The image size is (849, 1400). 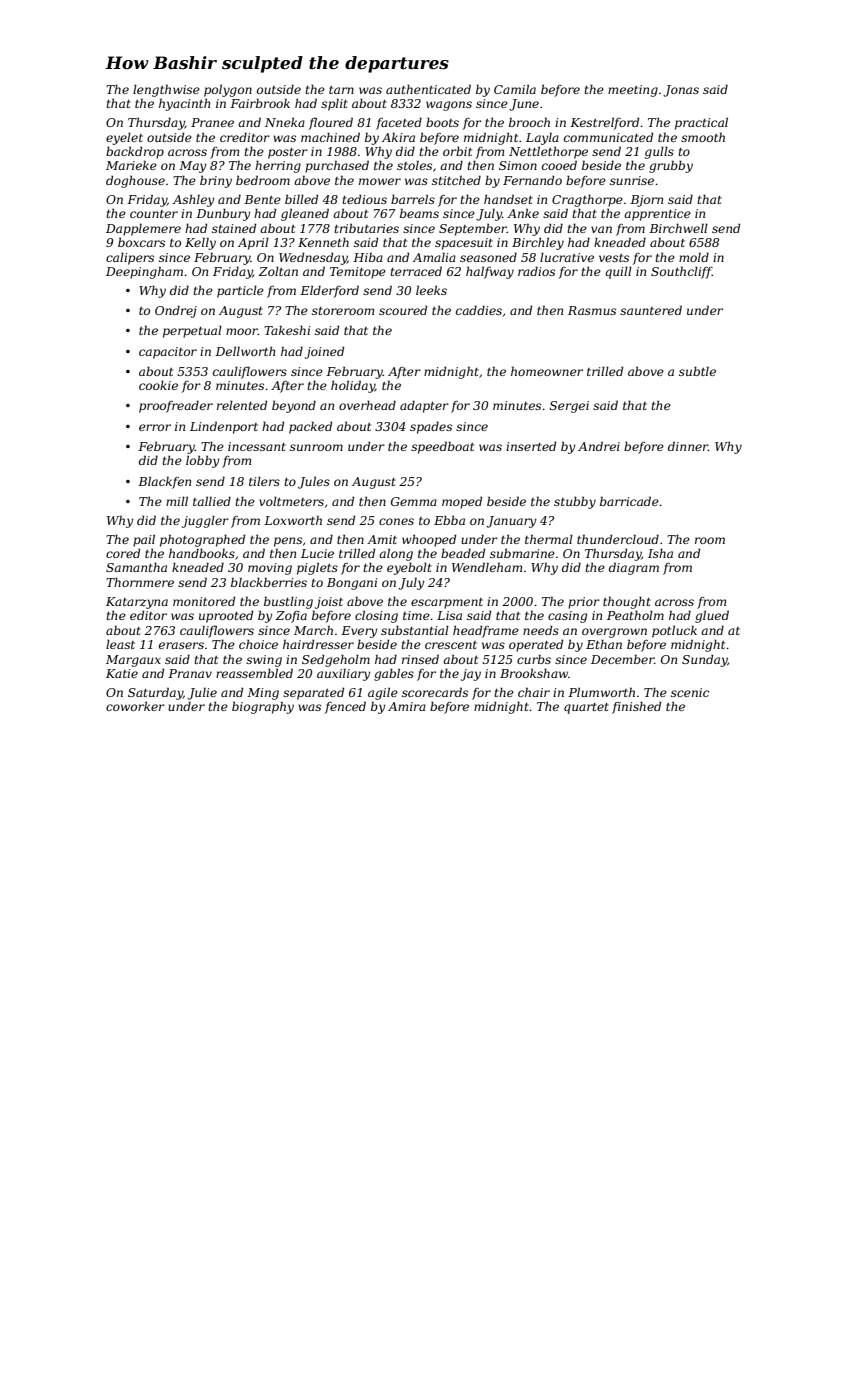 I want to click on grubby, so click(x=671, y=166).
